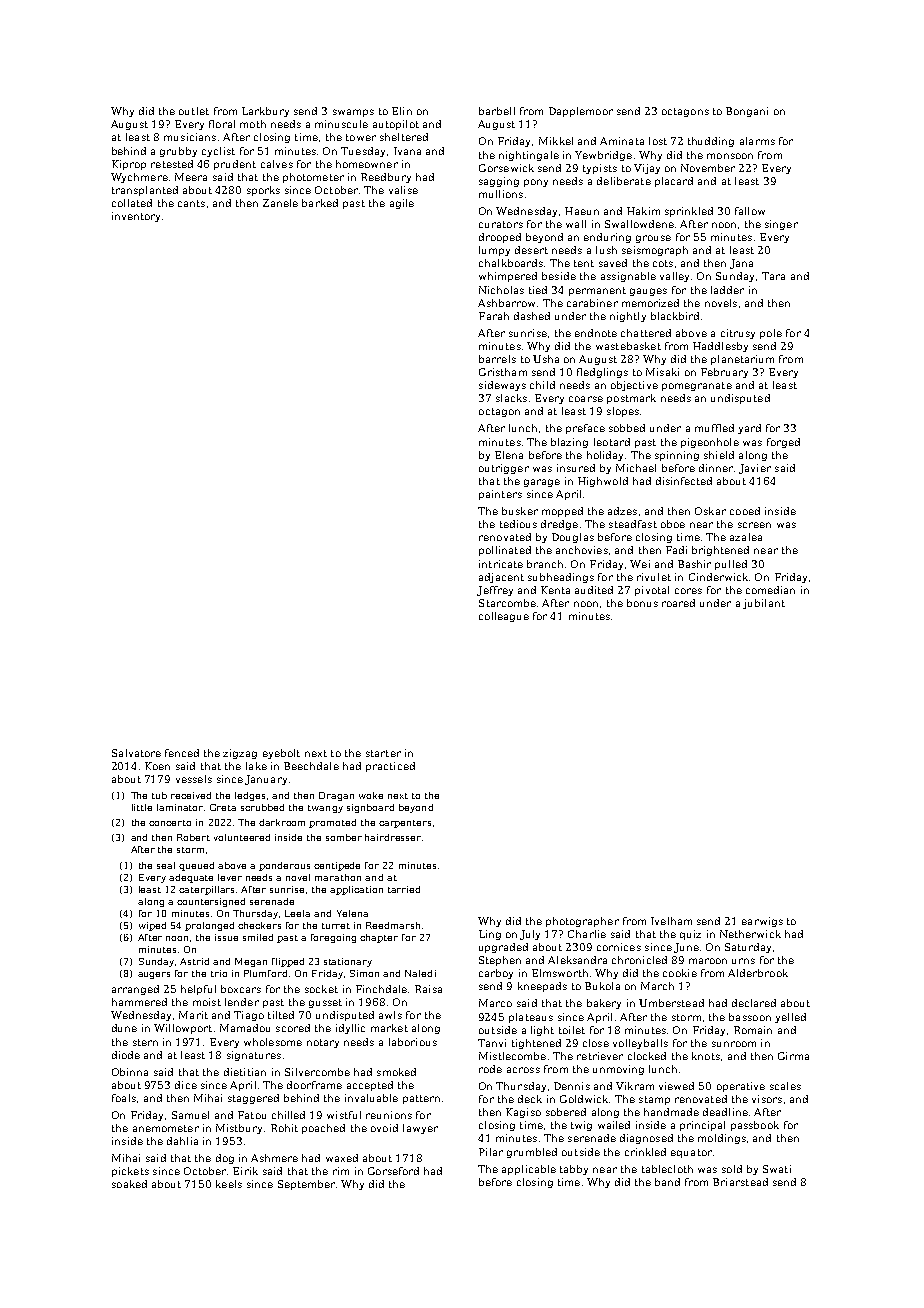 The image size is (924, 1308). Describe the element at coordinates (502, 386) in the screenshot. I see `sideways` at that location.
